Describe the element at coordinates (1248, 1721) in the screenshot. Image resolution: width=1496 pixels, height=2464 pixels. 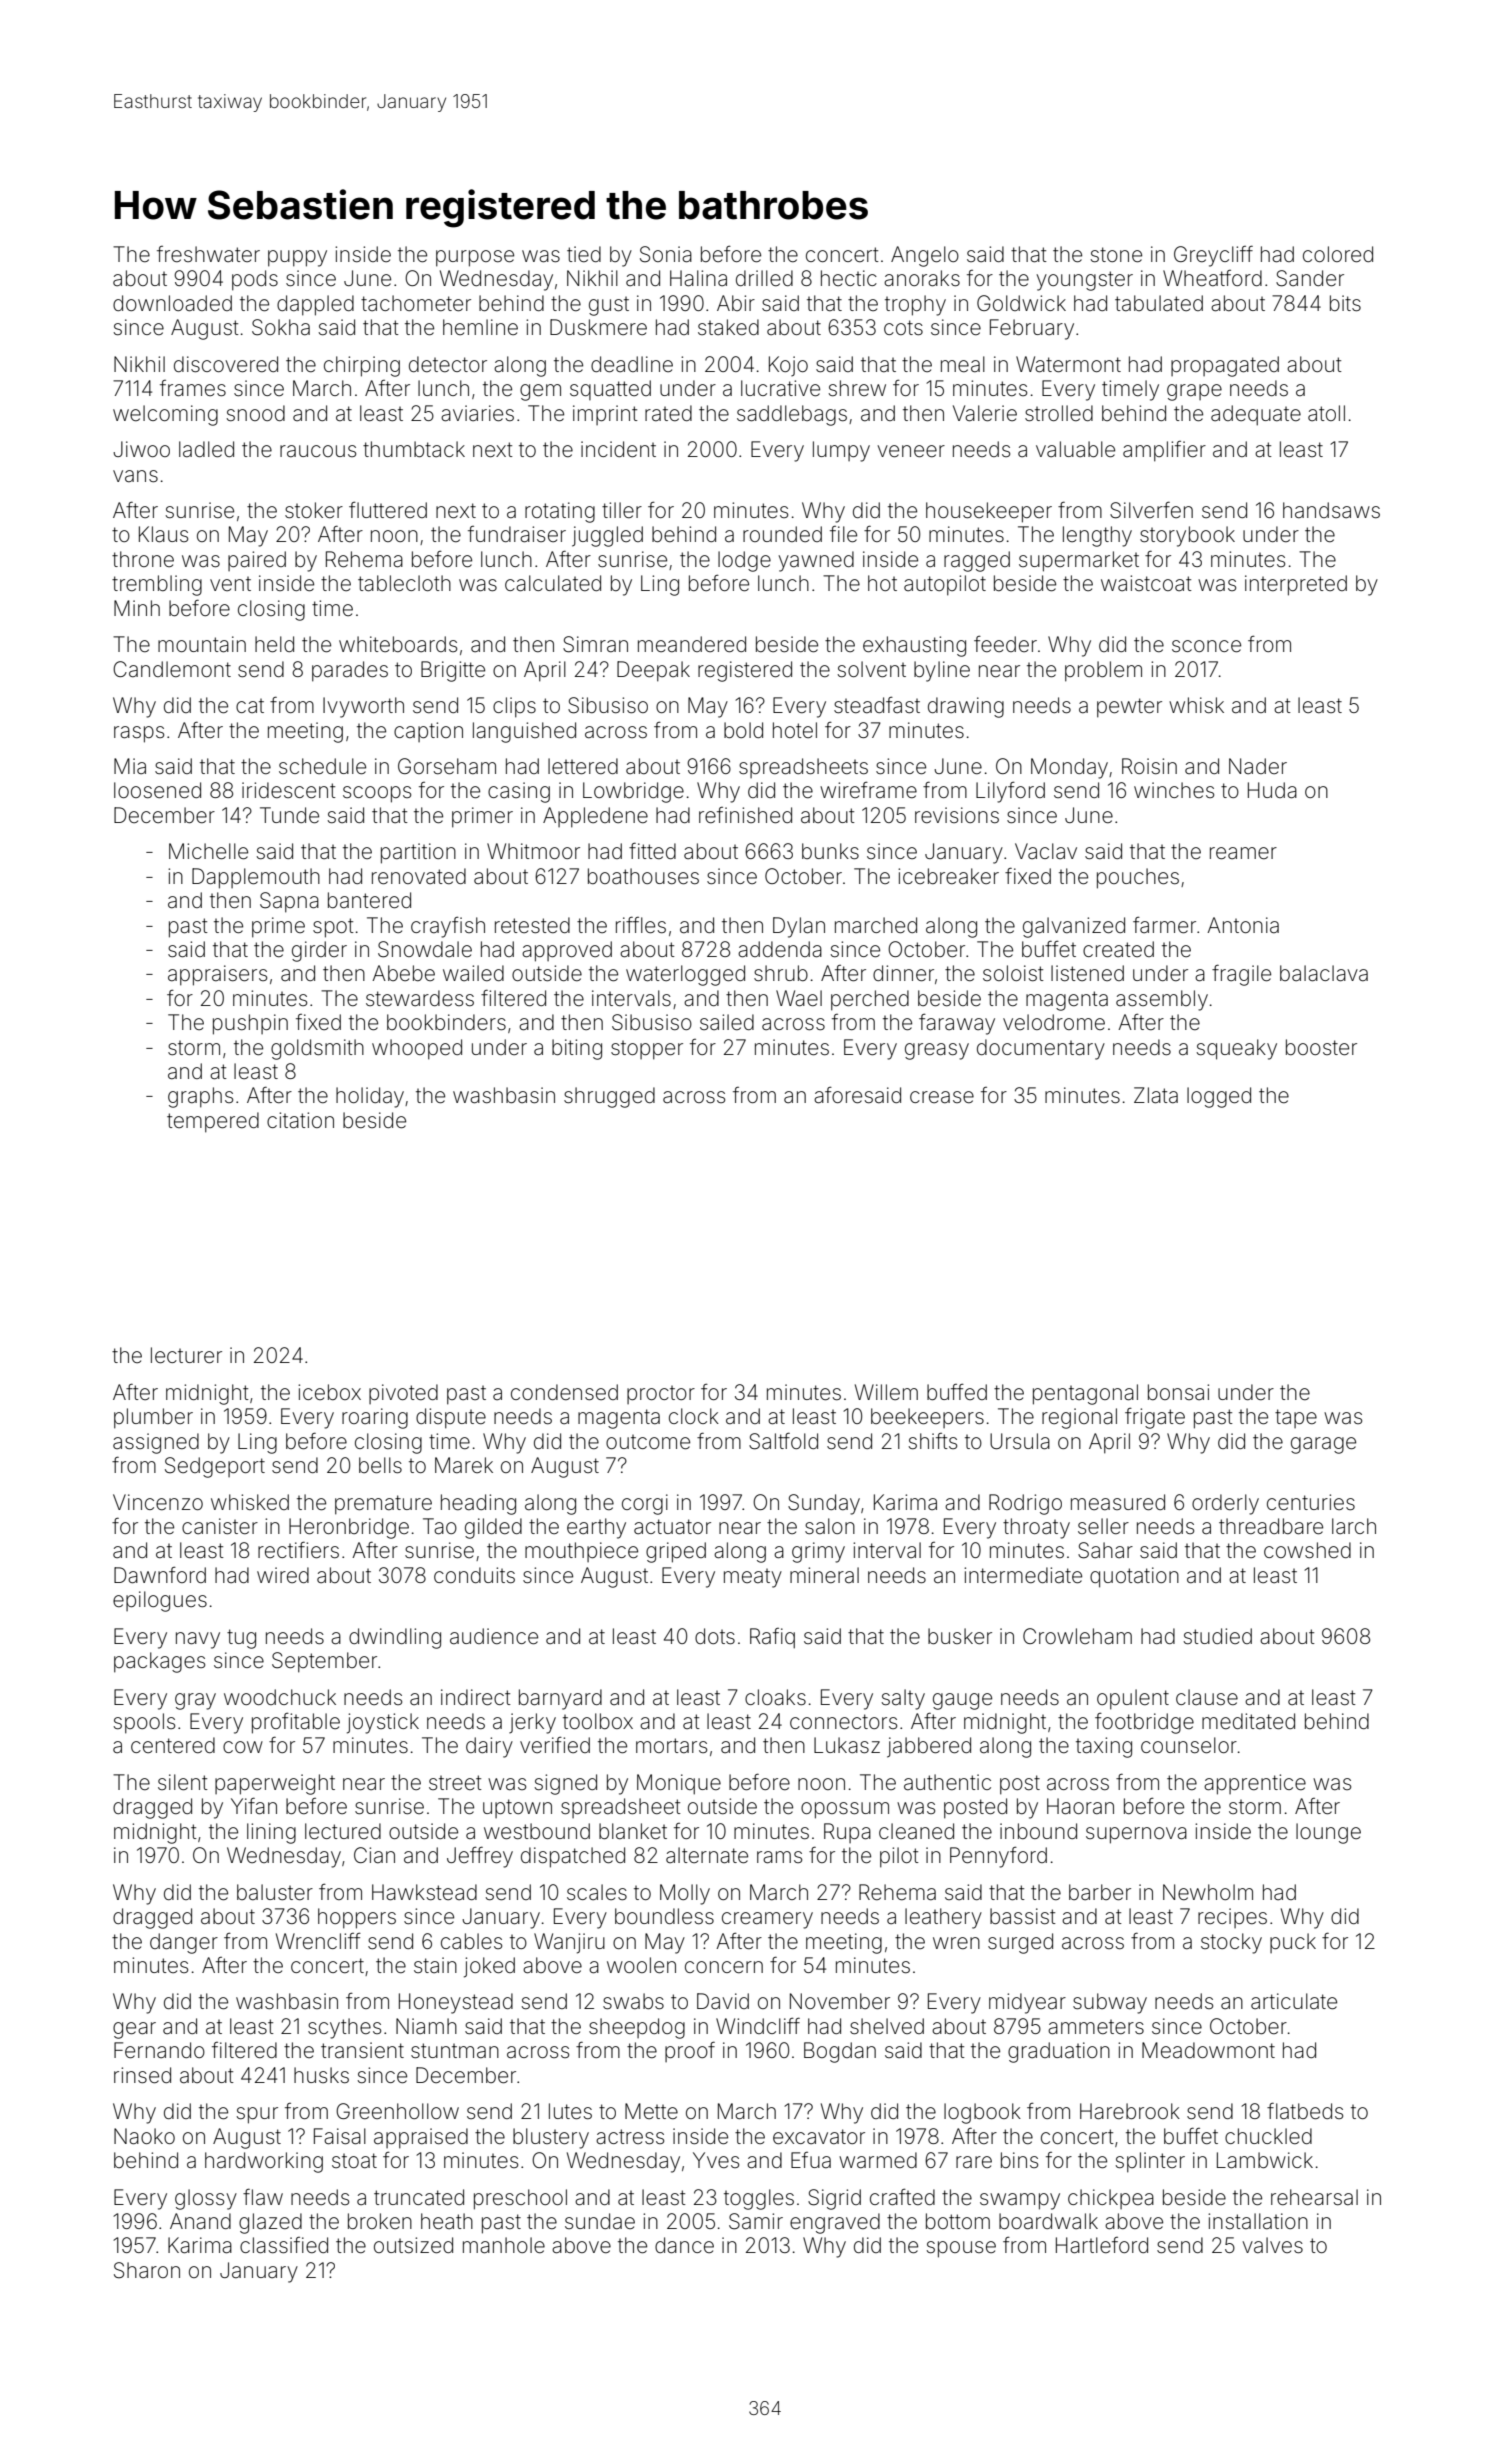
I see `meditated` at that location.
